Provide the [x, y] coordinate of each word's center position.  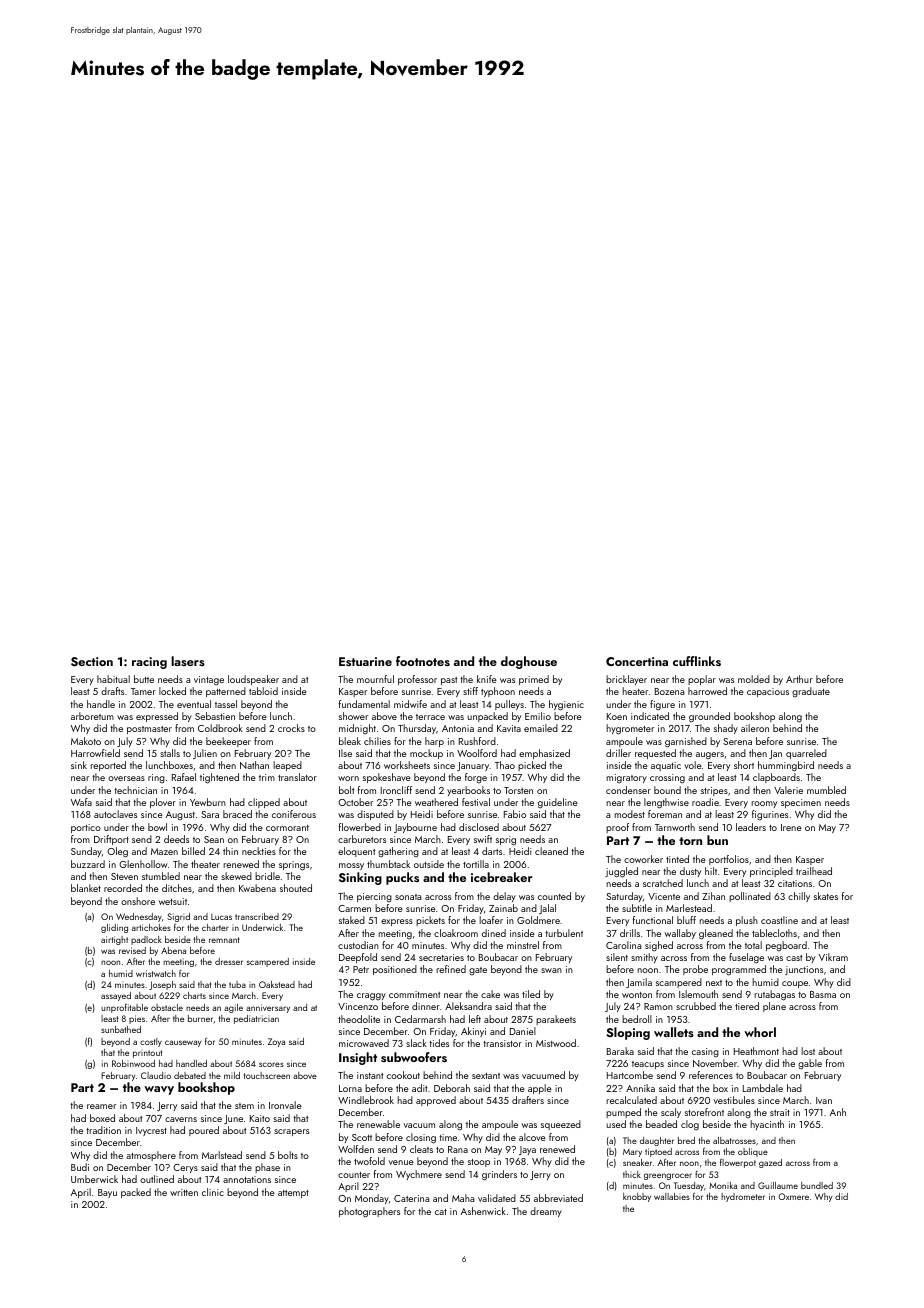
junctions [804, 970]
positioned [395, 970]
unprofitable [124, 1008]
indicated [650, 716]
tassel [226, 704]
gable [810, 1064]
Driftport [111, 840]
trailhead [814, 871]
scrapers [291, 1132]
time [448, 1137]
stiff [470, 691]
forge [476, 778]
